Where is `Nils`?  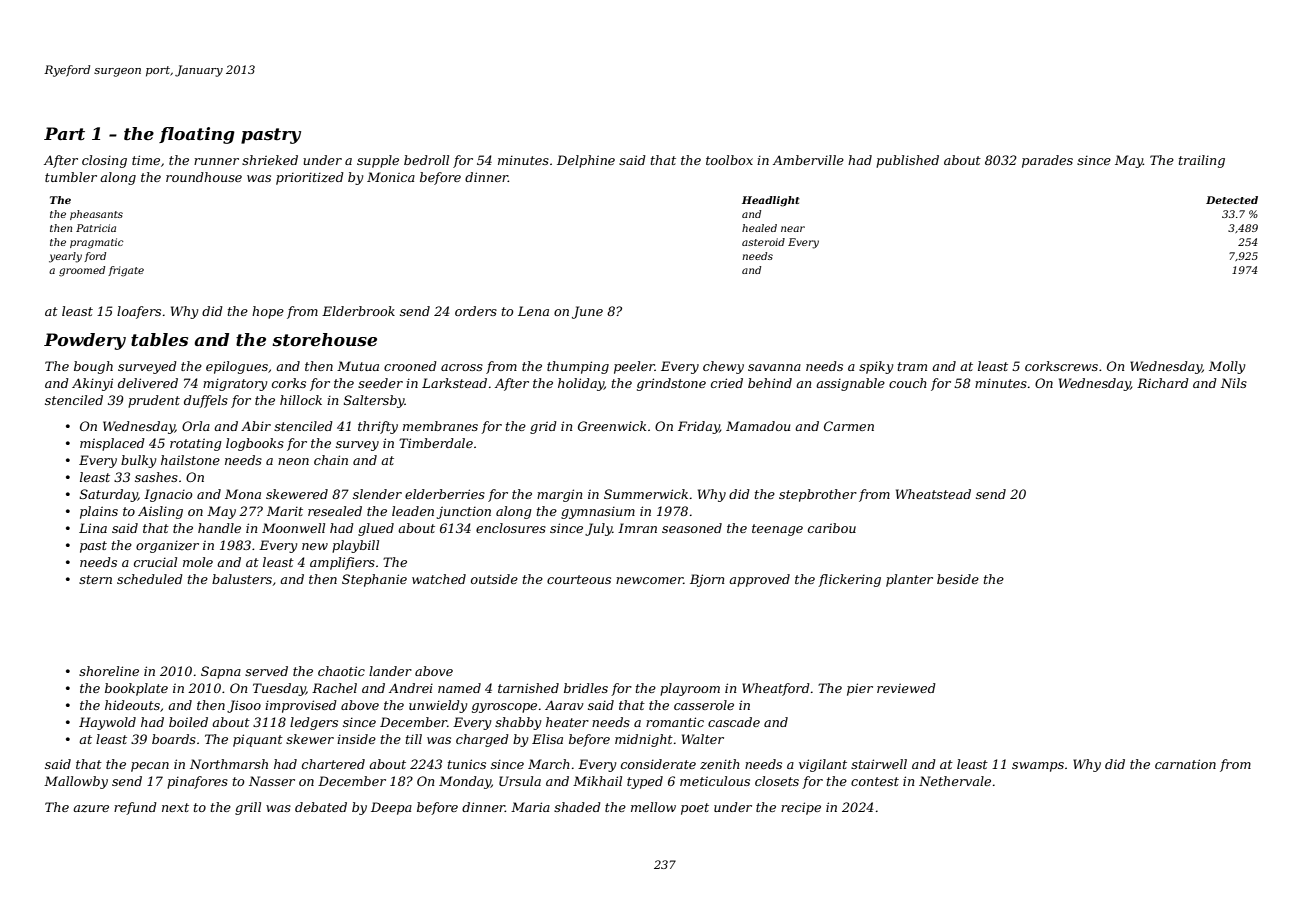
Nils is located at coordinates (1234, 383).
